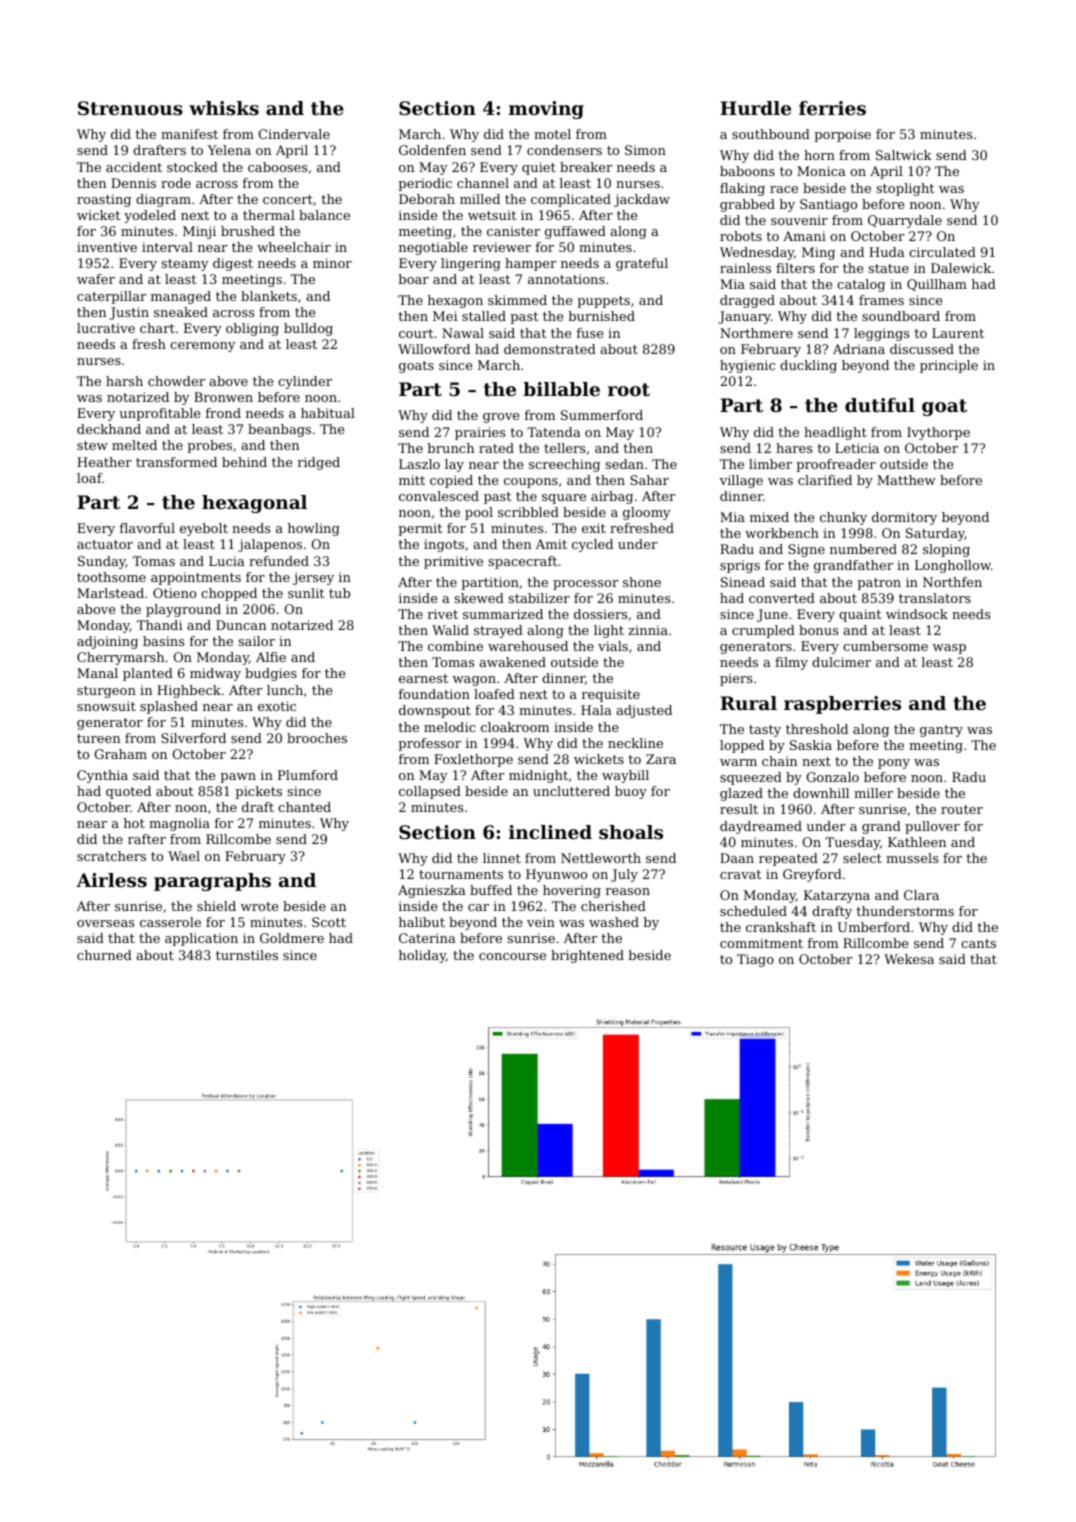 The image size is (1076, 1522). What do you see at coordinates (647, 513) in the screenshot?
I see `gloomy` at bounding box center [647, 513].
